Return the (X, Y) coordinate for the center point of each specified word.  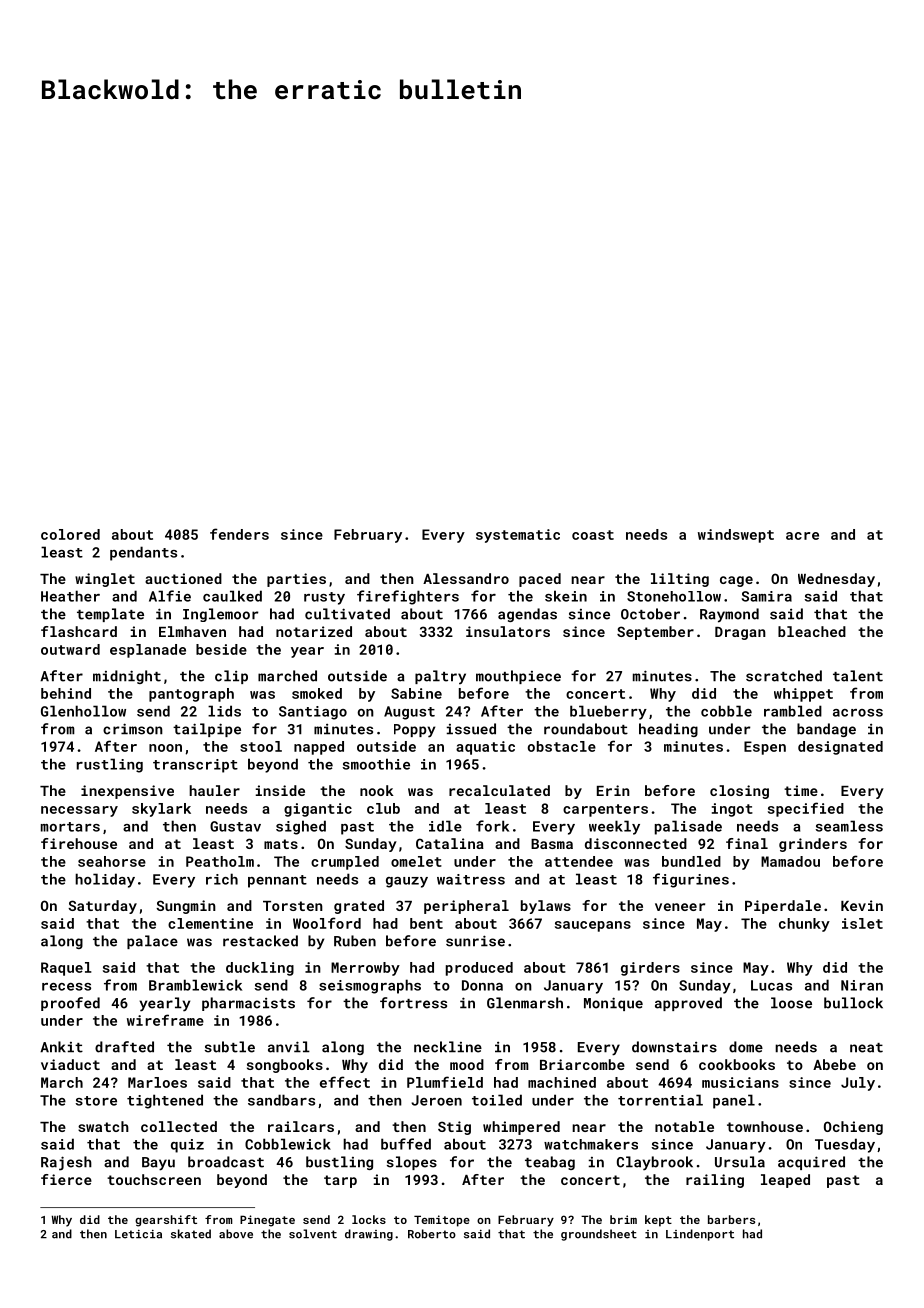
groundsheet (599, 1235)
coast (593, 535)
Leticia (138, 1234)
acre (802, 536)
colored (70, 534)
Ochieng (853, 1128)
